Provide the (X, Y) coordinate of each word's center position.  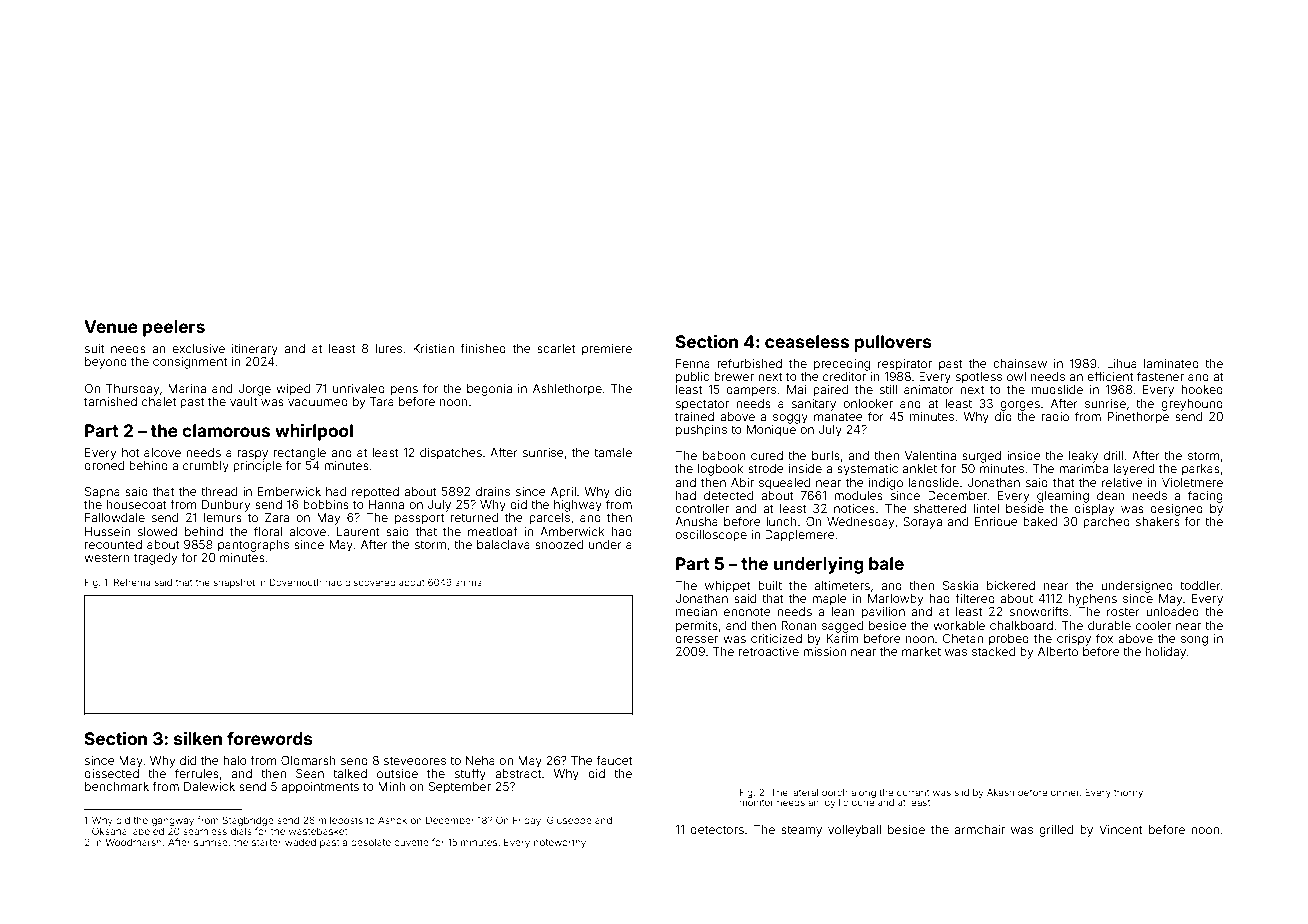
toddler (1200, 585)
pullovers (893, 343)
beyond (106, 363)
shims (468, 582)
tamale (613, 452)
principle (257, 467)
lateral (804, 792)
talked (350, 773)
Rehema (132, 582)
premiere (607, 350)
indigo (886, 484)
